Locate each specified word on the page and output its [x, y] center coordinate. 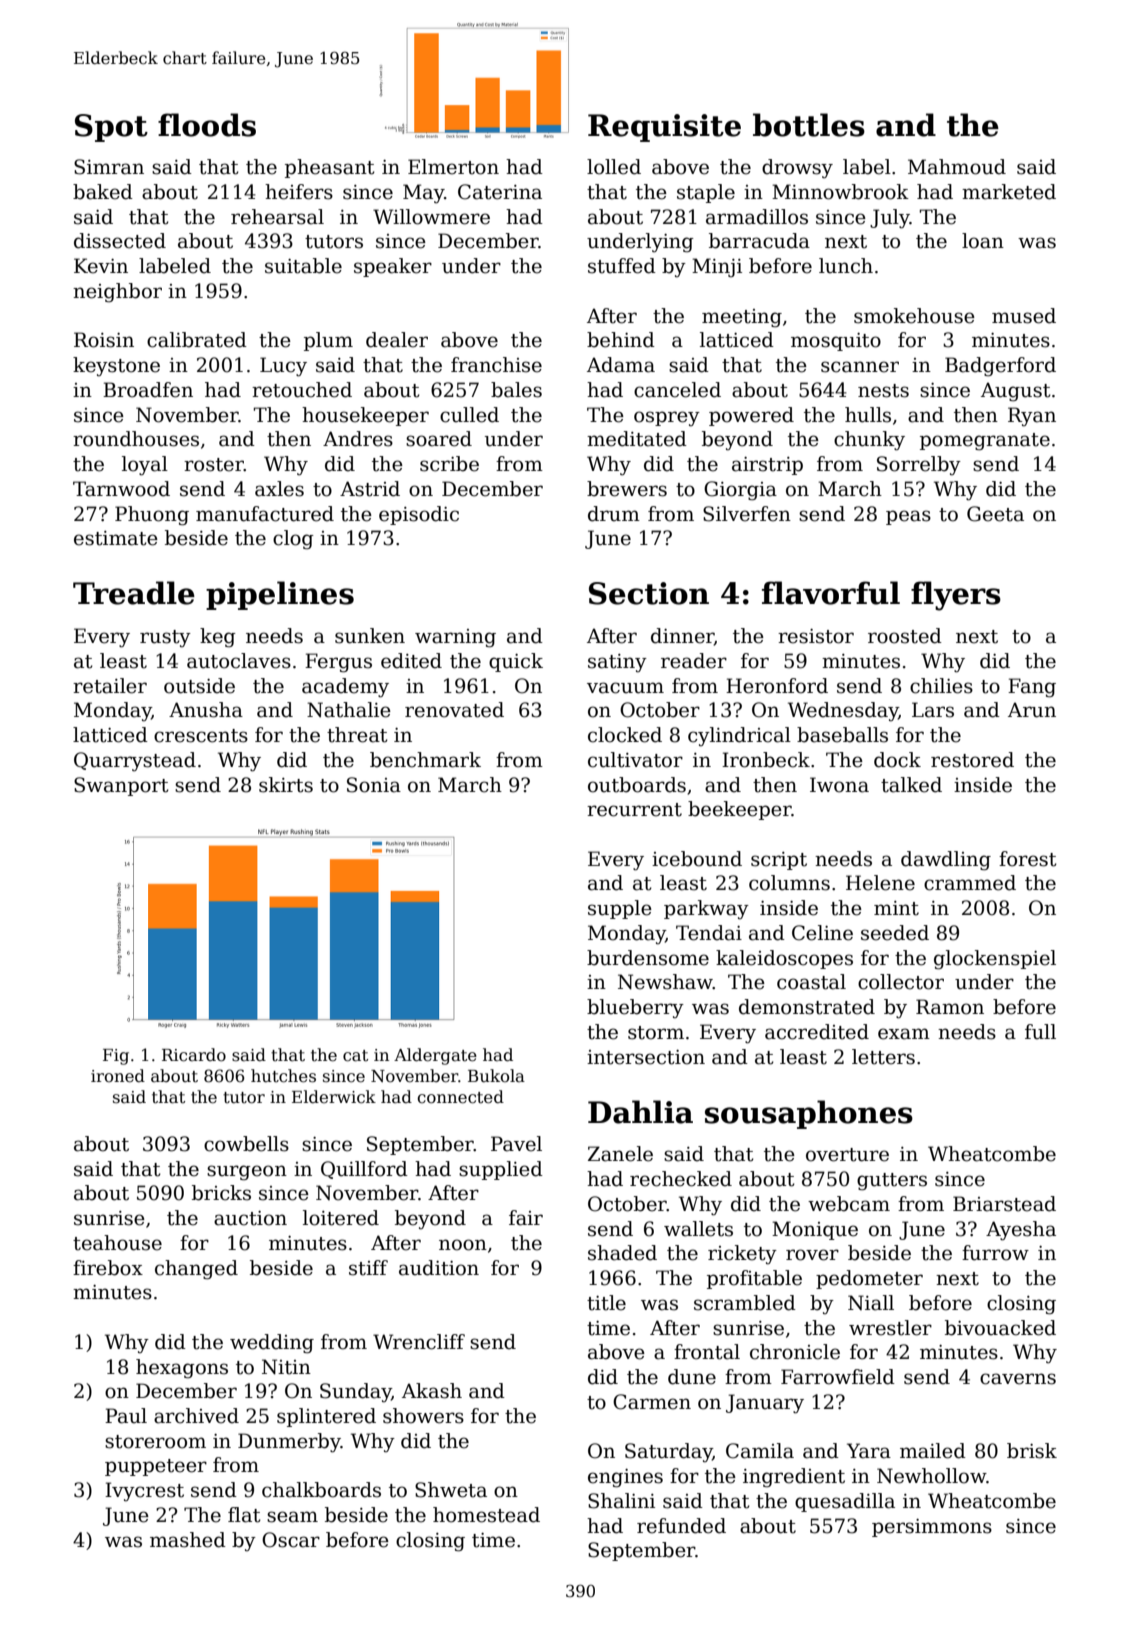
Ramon [950, 1007]
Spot [111, 128]
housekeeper [365, 416]
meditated [637, 439]
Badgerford [1000, 367]
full [1040, 1032]
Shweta [451, 1490]
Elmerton [453, 167]
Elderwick [334, 1097]
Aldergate [435, 1056]
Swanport [121, 786]
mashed [188, 1540]
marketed [1009, 192]
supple [620, 909]
